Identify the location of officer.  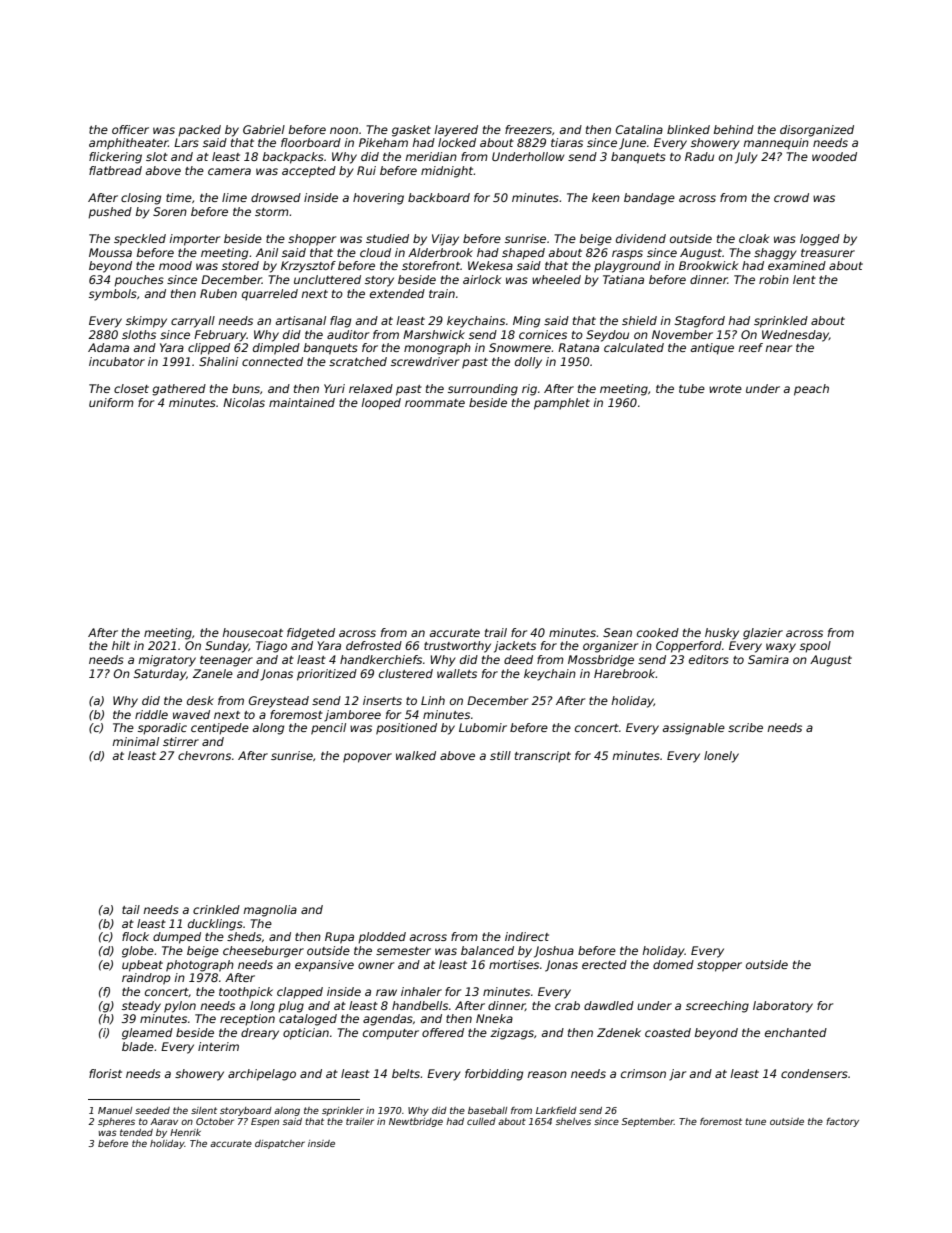
(130, 129).
